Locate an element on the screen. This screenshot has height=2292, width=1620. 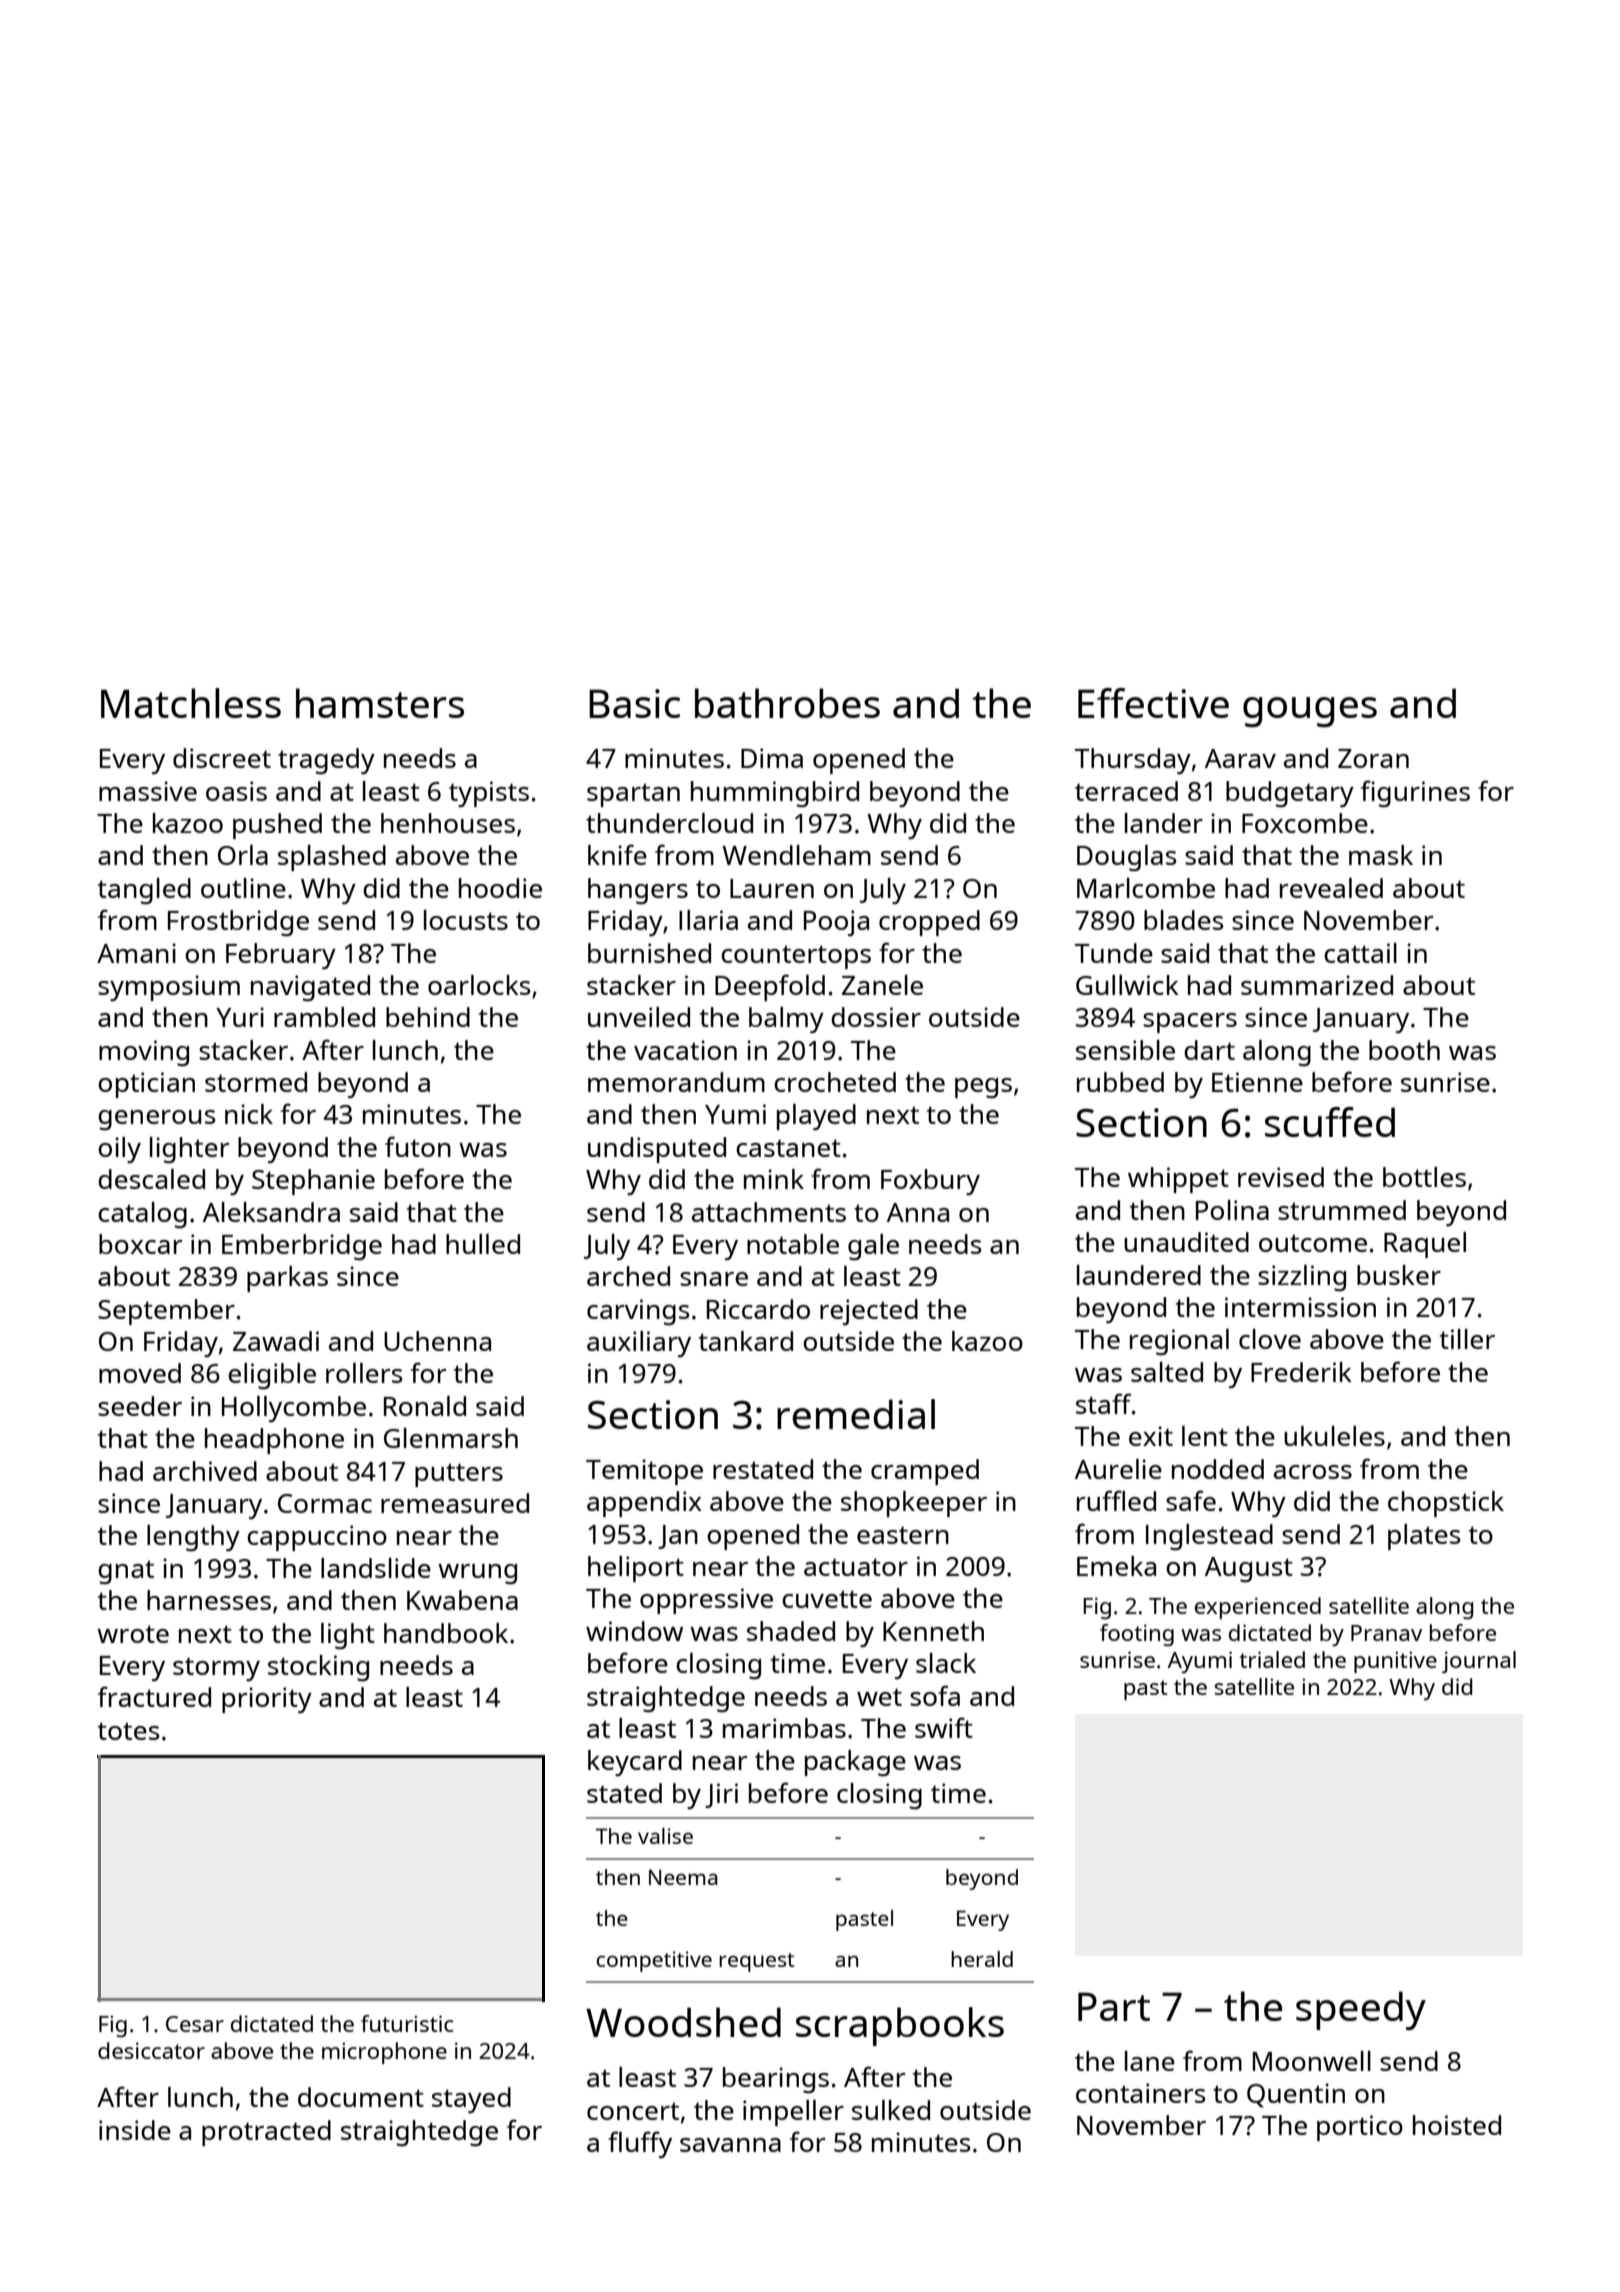
hamsters is located at coordinates (380, 703).
